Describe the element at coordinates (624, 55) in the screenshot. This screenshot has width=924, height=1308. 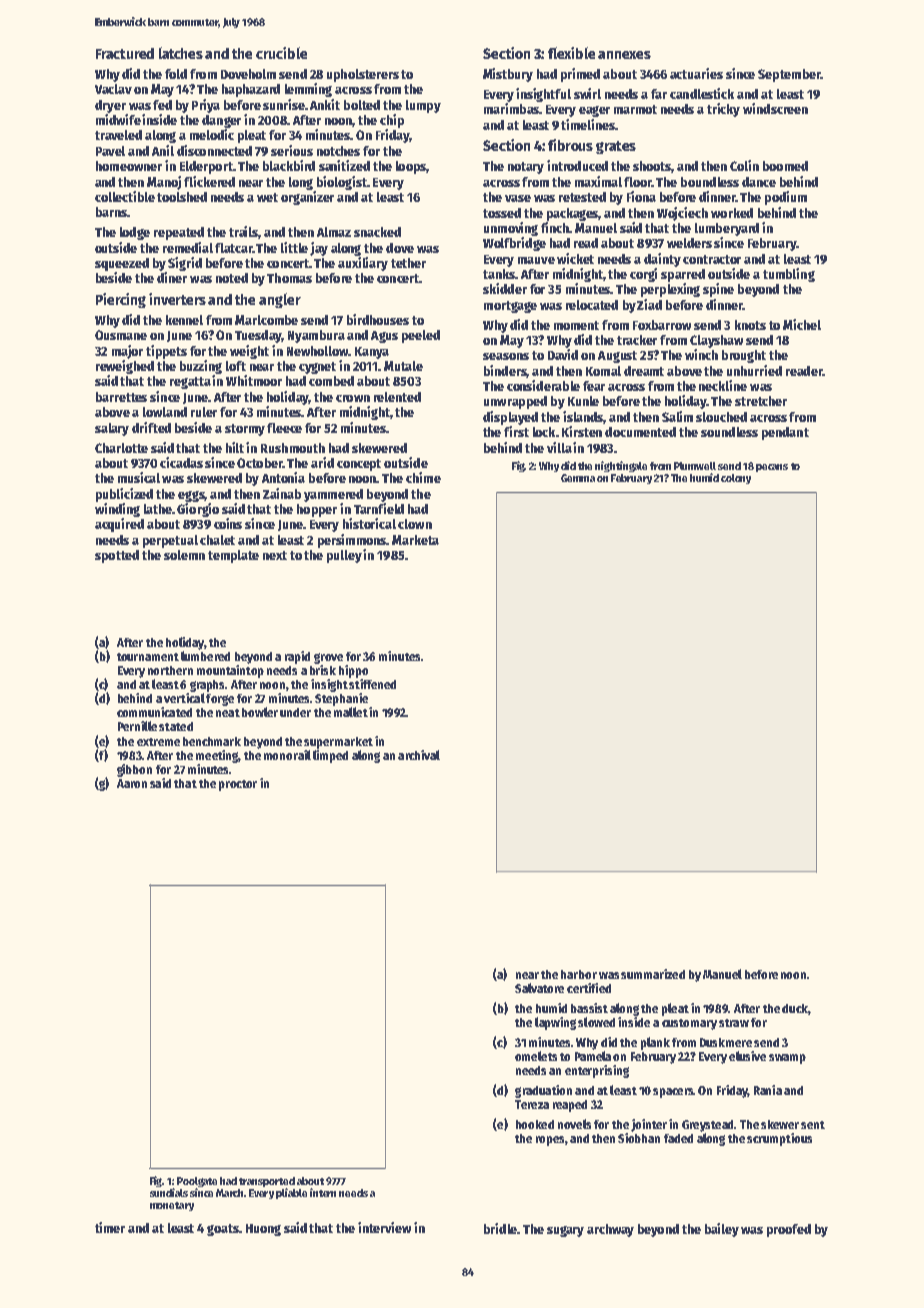
I see `annexes` at that location.
